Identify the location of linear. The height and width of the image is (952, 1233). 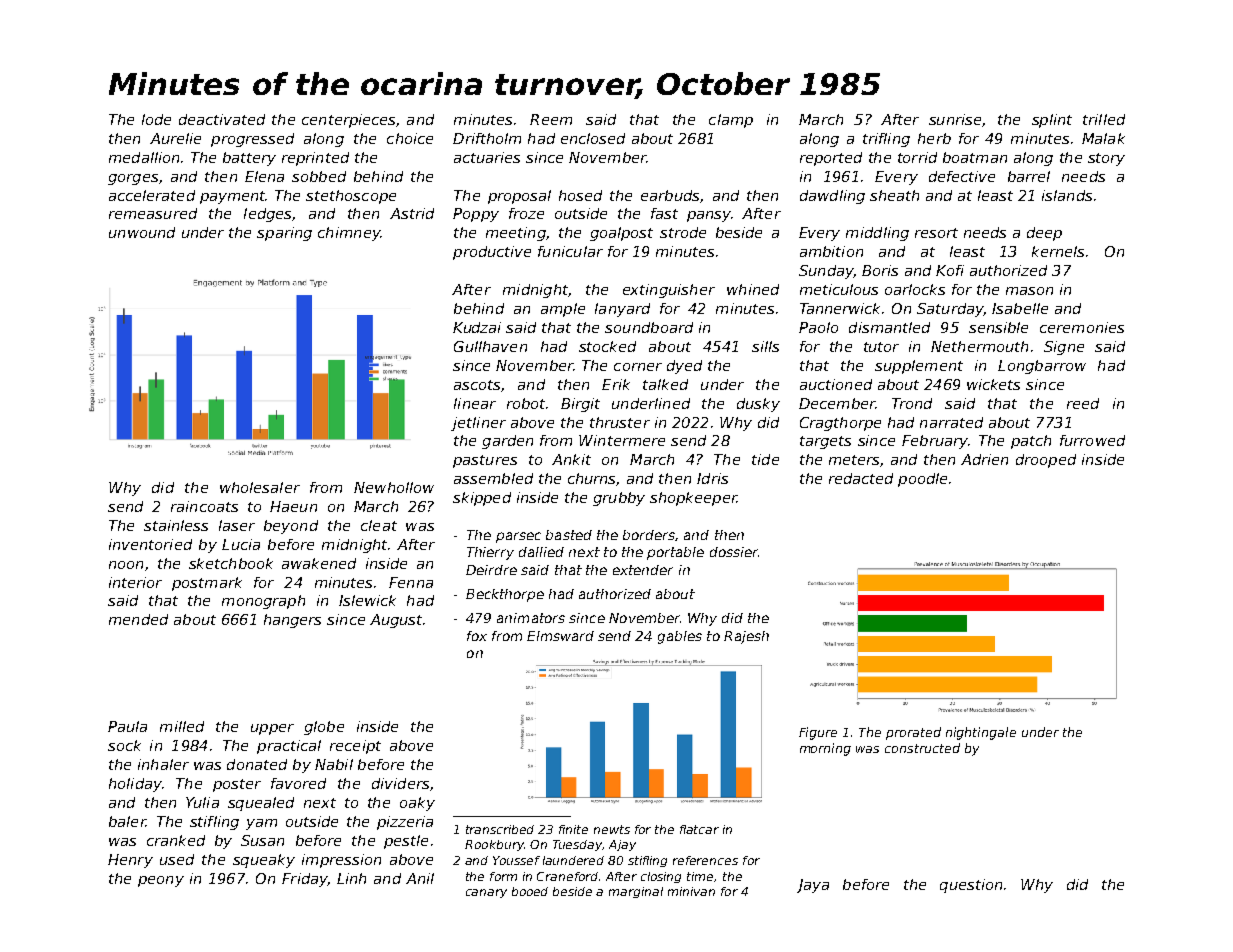
(475, 403).
